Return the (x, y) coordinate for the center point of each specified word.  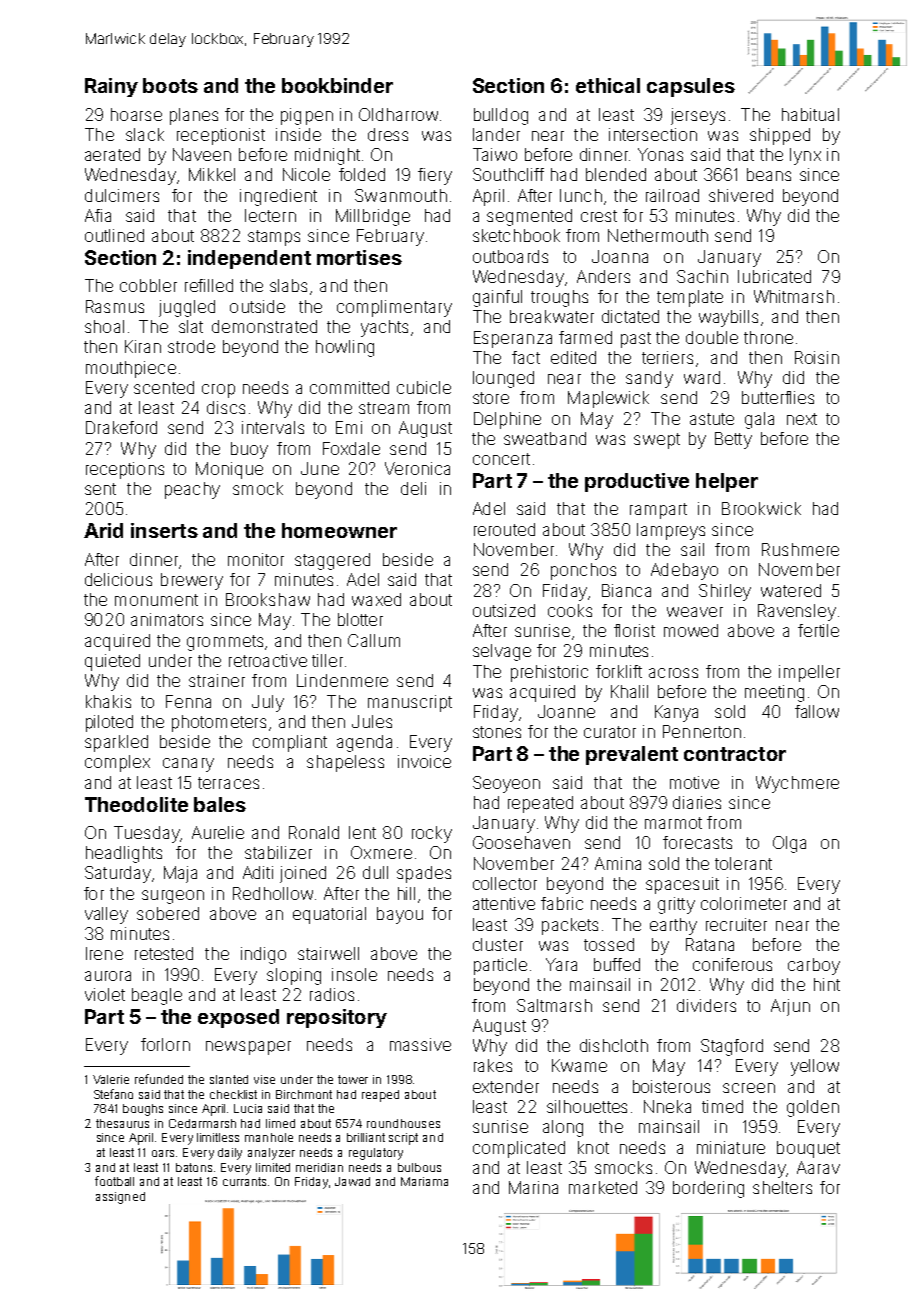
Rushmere (800, 549)
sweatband (545, 438)
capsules (691, 87)
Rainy (111, 87)
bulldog (501, 116)
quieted (112, 662)
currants (244, 1181)
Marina (533, 1187)
